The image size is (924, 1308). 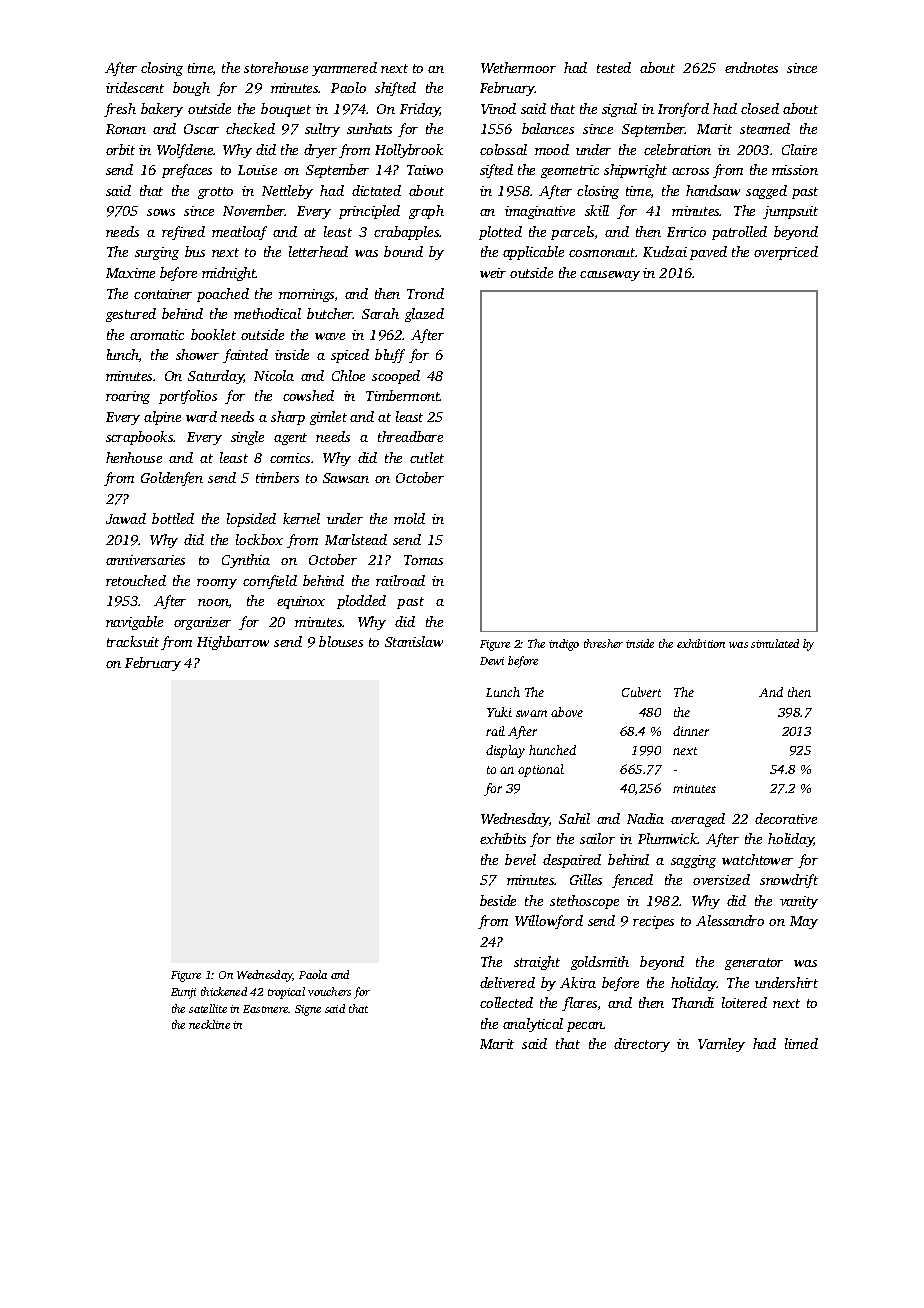 I want to click on closed, so click(x=760, y=108).
